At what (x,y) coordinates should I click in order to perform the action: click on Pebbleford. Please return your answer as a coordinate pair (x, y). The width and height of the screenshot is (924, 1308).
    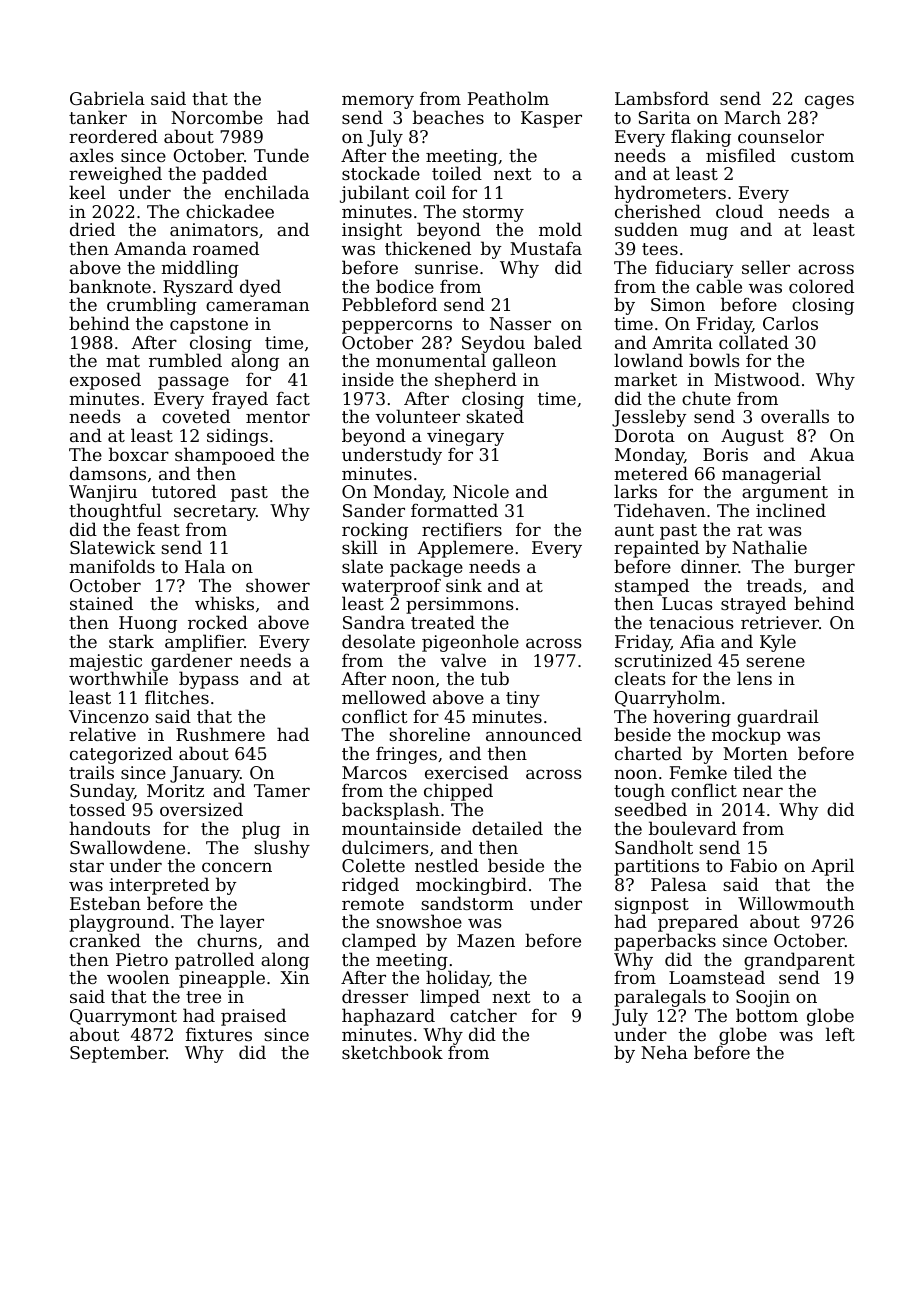
    Looking at the image, I should click on (389, 304).
